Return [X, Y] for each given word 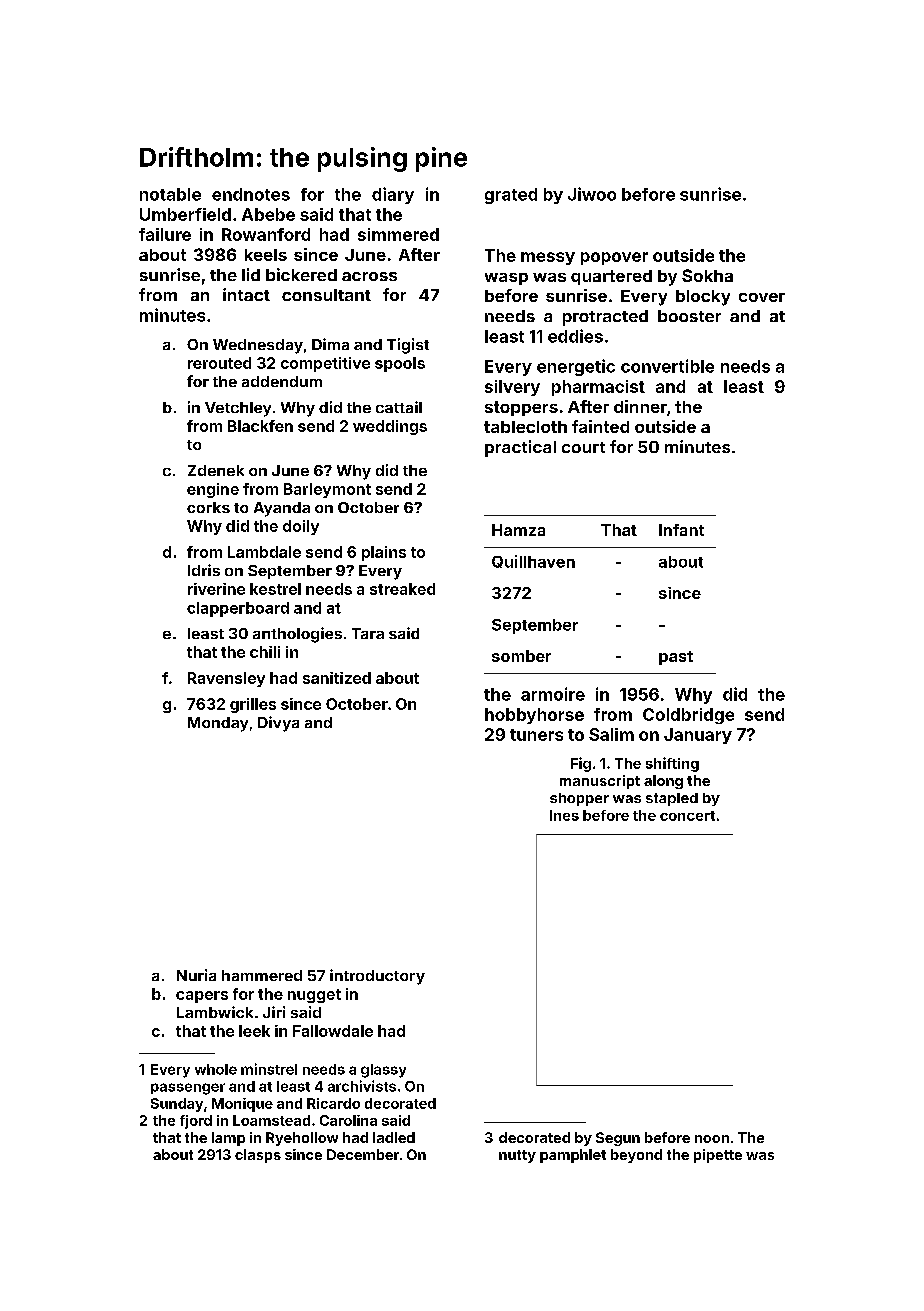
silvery [512, 388]
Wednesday [258, 346]
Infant [681, 530]
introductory [377, 977]
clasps [258, 1156]
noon [712, 1139]
